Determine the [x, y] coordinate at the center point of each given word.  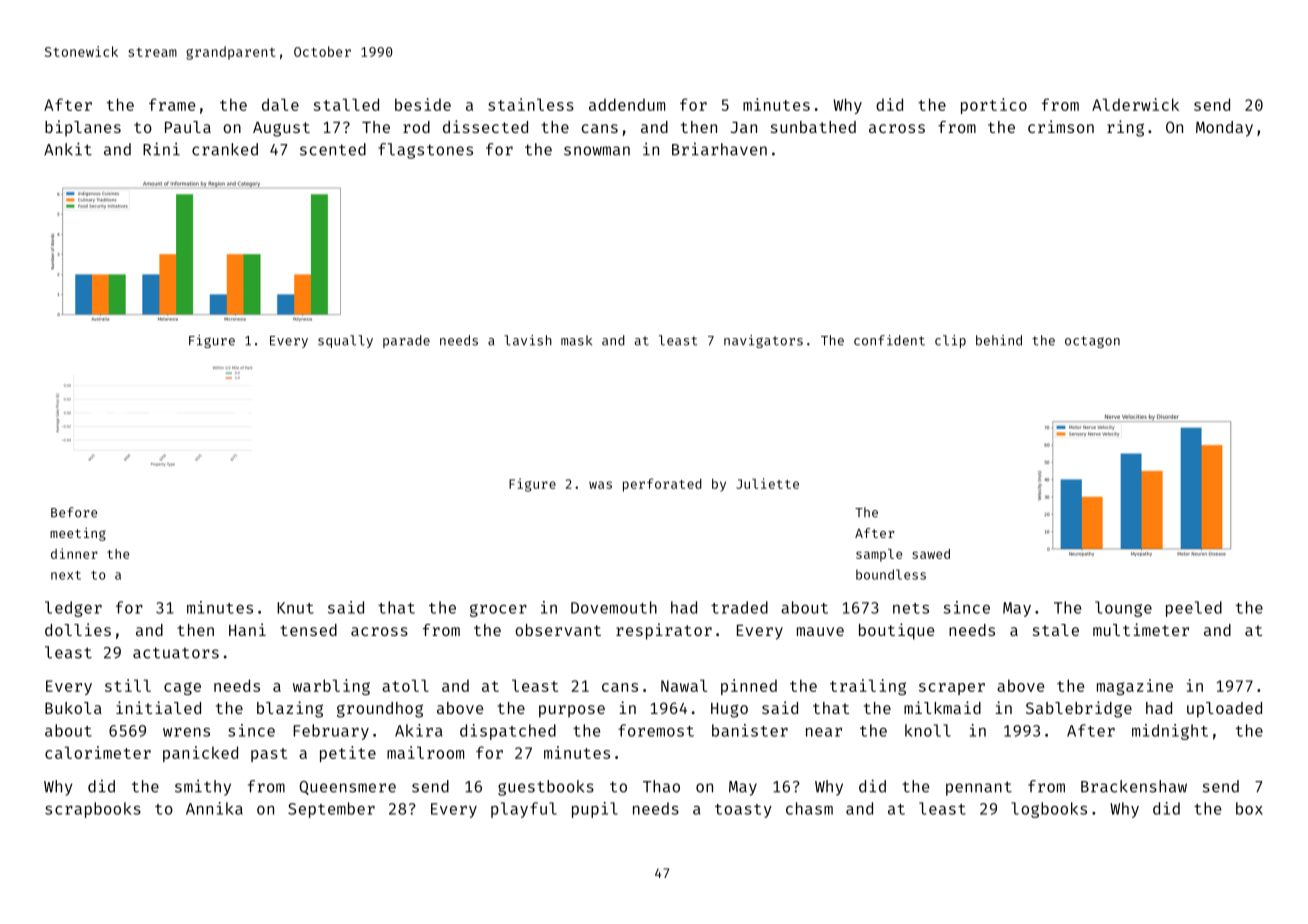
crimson [1061, 126]
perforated [662, 485]
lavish [528, 340]
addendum [627, 104]
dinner [74, 553]
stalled [346, 104]
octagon [1092, 342]
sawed [931, 554]
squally [345, 341]
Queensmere [348, 788]
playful [524, 810]
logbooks [1049, 810]
